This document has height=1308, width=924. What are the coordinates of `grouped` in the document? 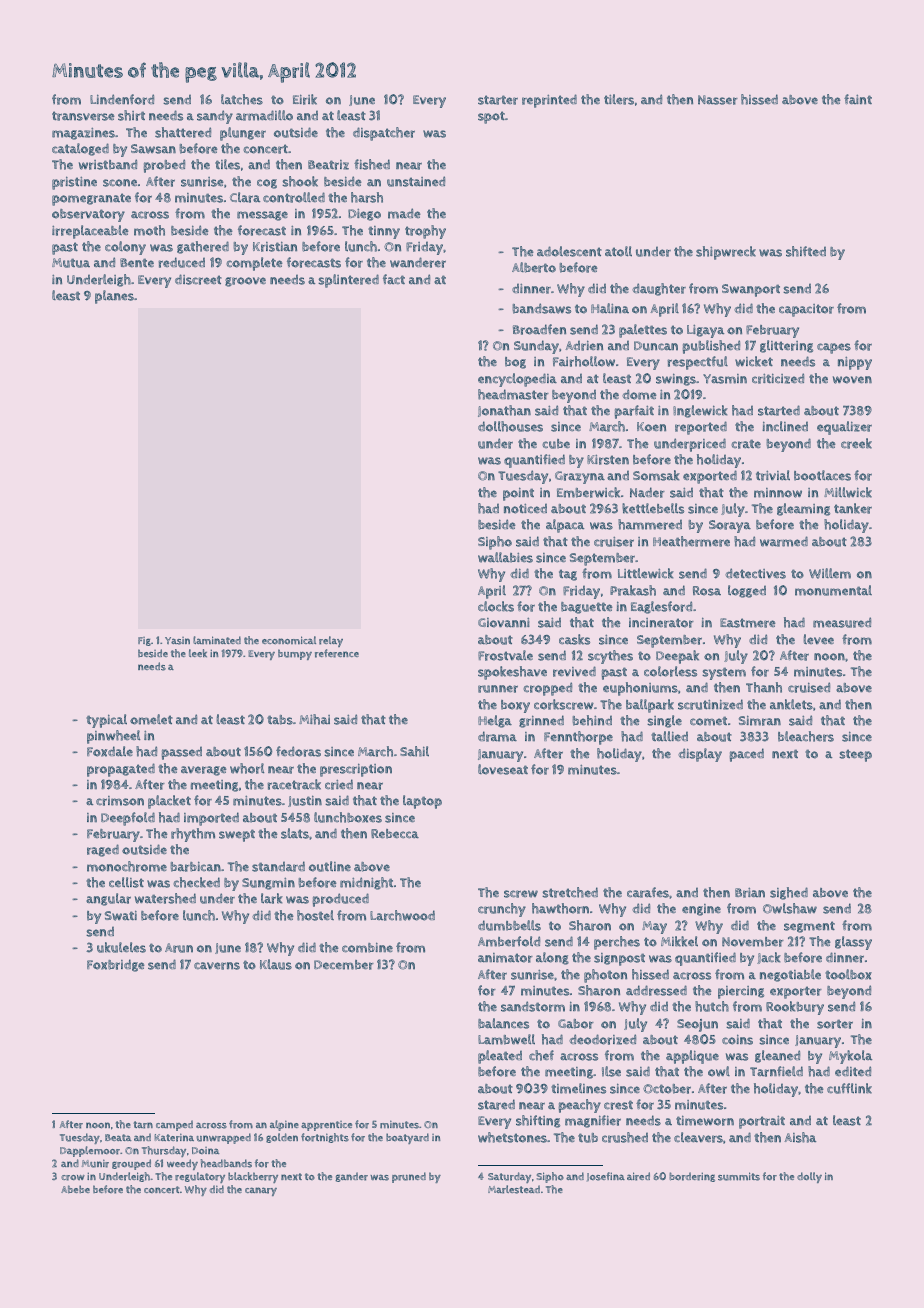 It's located at (131, 1164).
